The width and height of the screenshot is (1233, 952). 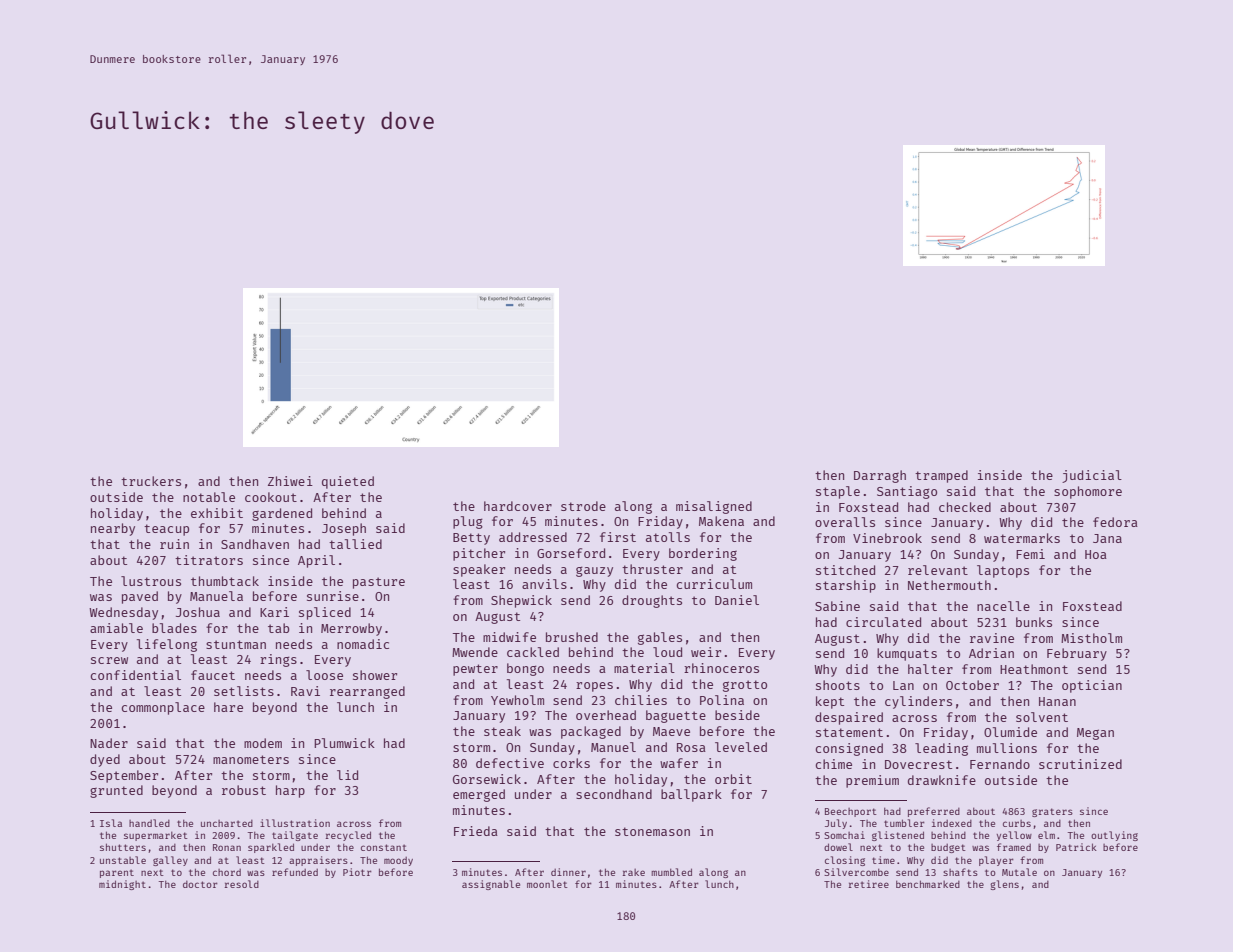 What do you see at coordinates (113, 529) in the screenshot?
I see `nearby` at bounding box center [113, 529].
